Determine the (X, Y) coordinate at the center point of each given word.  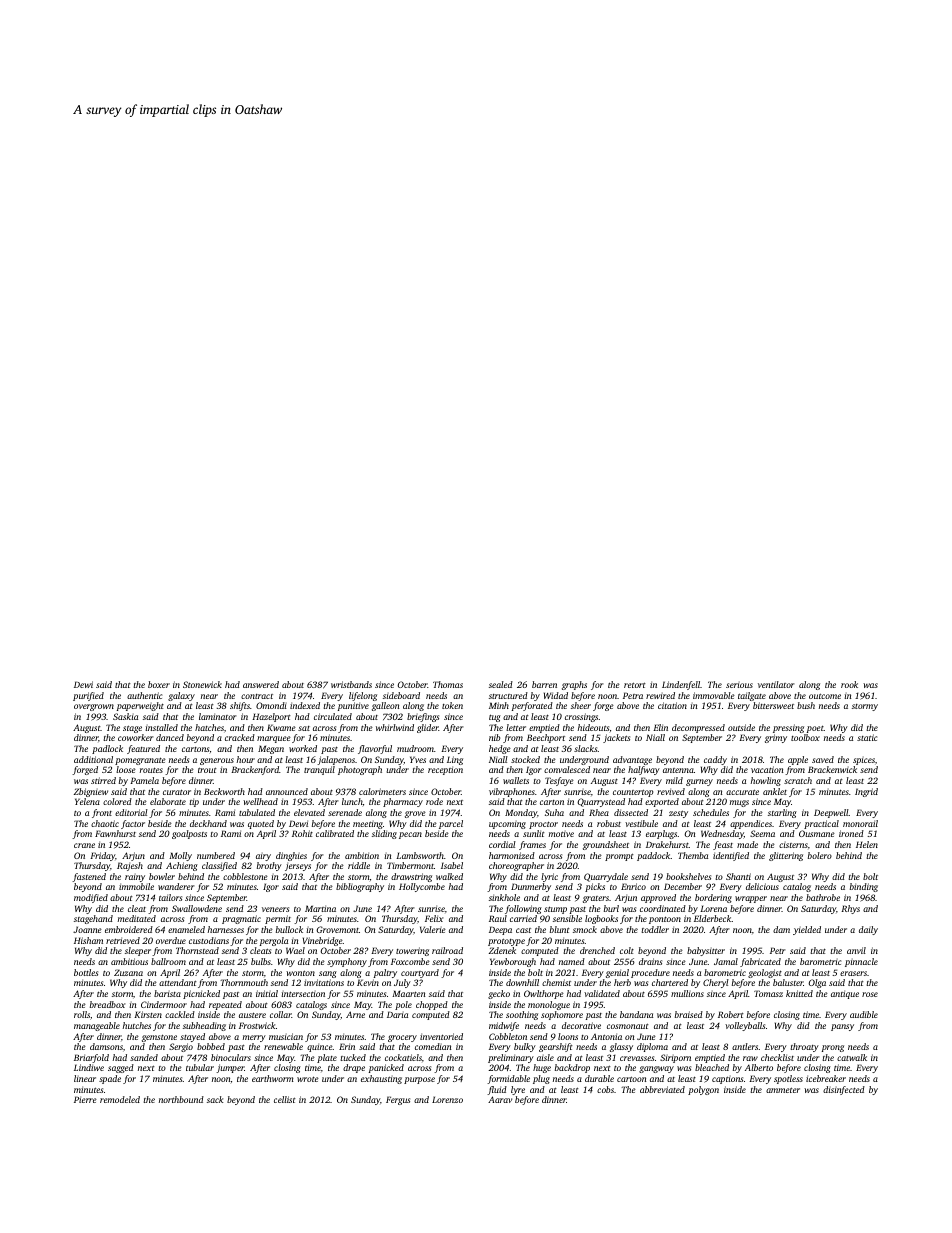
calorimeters (382, 791)
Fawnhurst (115, 833)
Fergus (398, 1100)
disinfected (844, 1090)
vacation (767, 769)
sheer (581, 705)
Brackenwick (832, 769)
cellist (285, 1099)
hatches (209, 727)
